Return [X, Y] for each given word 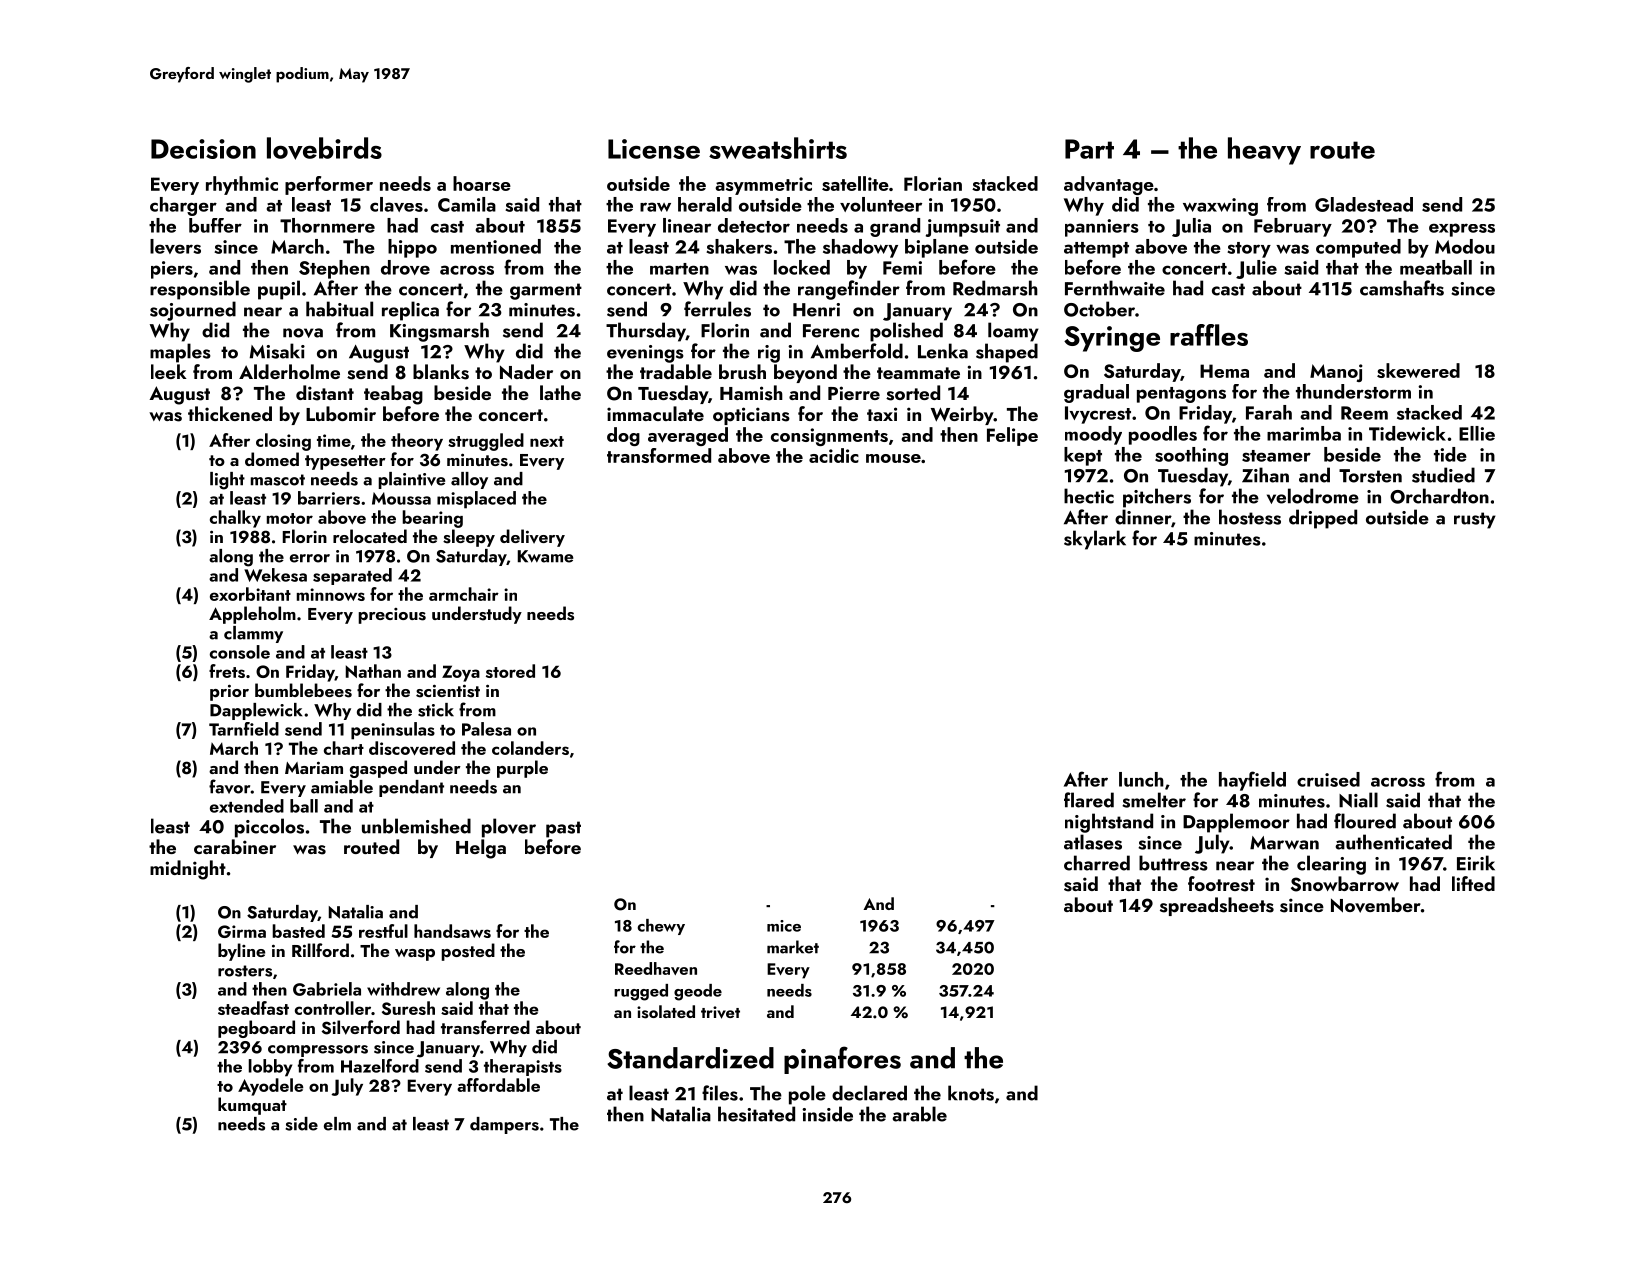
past [563, 829]
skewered [1418, 370]
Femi [902, 268]
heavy [1264, 151]
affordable [498, 1085]
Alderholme [289, 371]
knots [971, 1093]
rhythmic [242, 185]
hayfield [1252, 781]
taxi [882, 414]
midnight [188, 870]
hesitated [756, 1114]
